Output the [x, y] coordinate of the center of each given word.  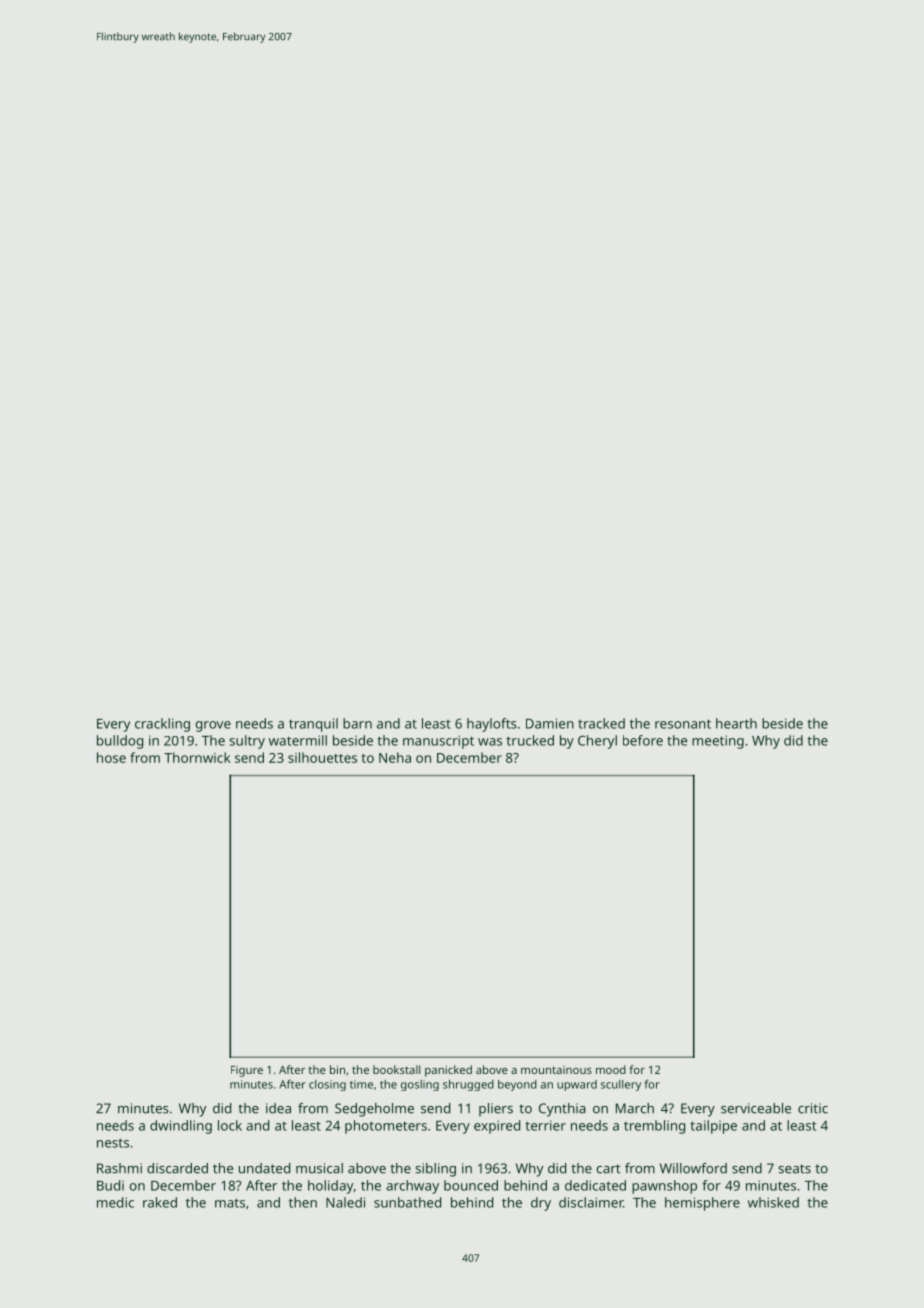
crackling [162, 725]
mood [611, 1069]
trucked [530, 740]
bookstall [396, 1069]
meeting [718, 742]
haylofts [492, 725]
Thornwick [197, 757]
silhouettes [322, 757]
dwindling [181, 1127]
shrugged [468, 1085]
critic [813, 1108]
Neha [395, 757]
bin [337, 1069]
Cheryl [597, 742]
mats [230, 1203]
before [643, 740]
